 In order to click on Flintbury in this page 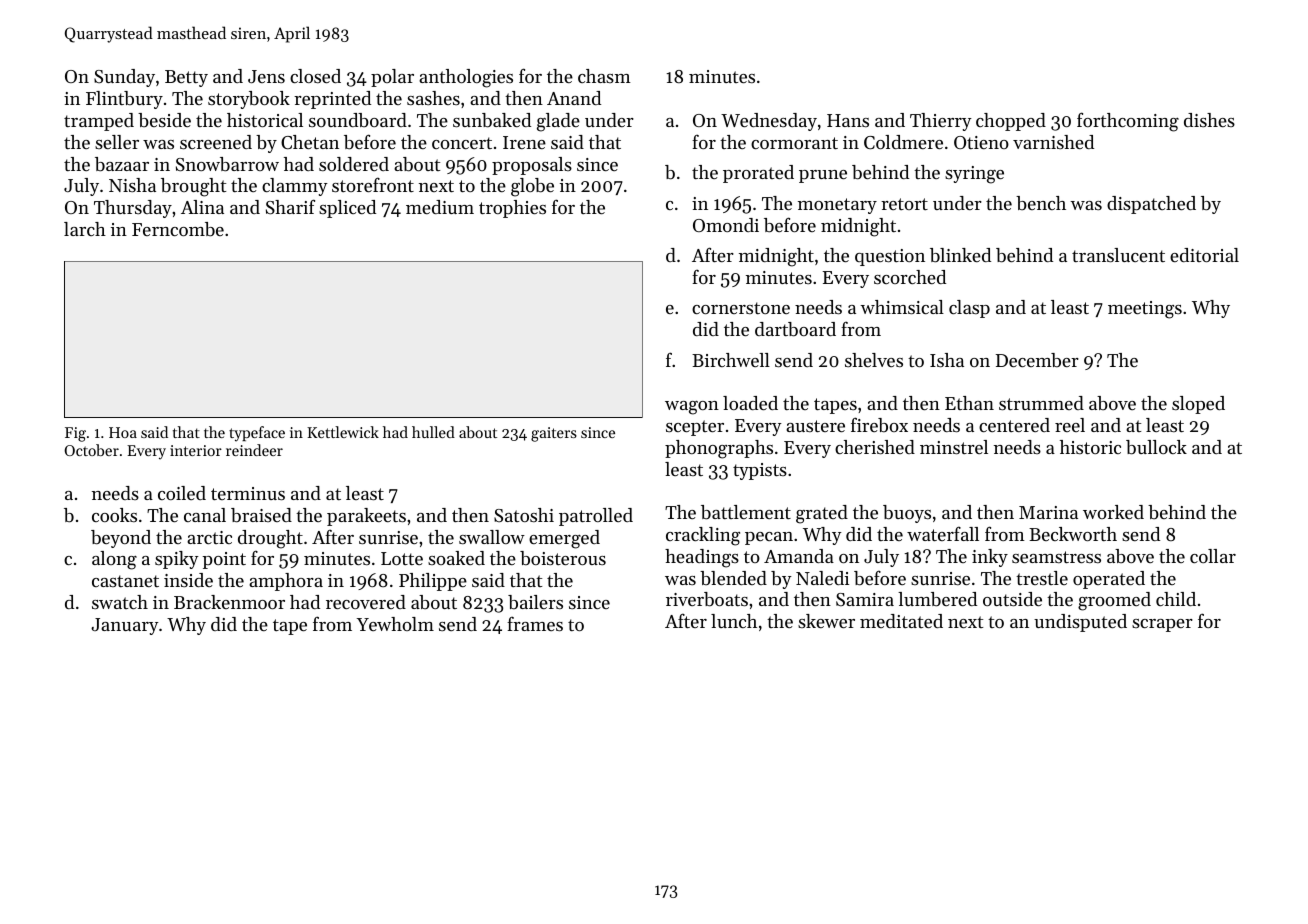, I will do `click(124, 100)`.
